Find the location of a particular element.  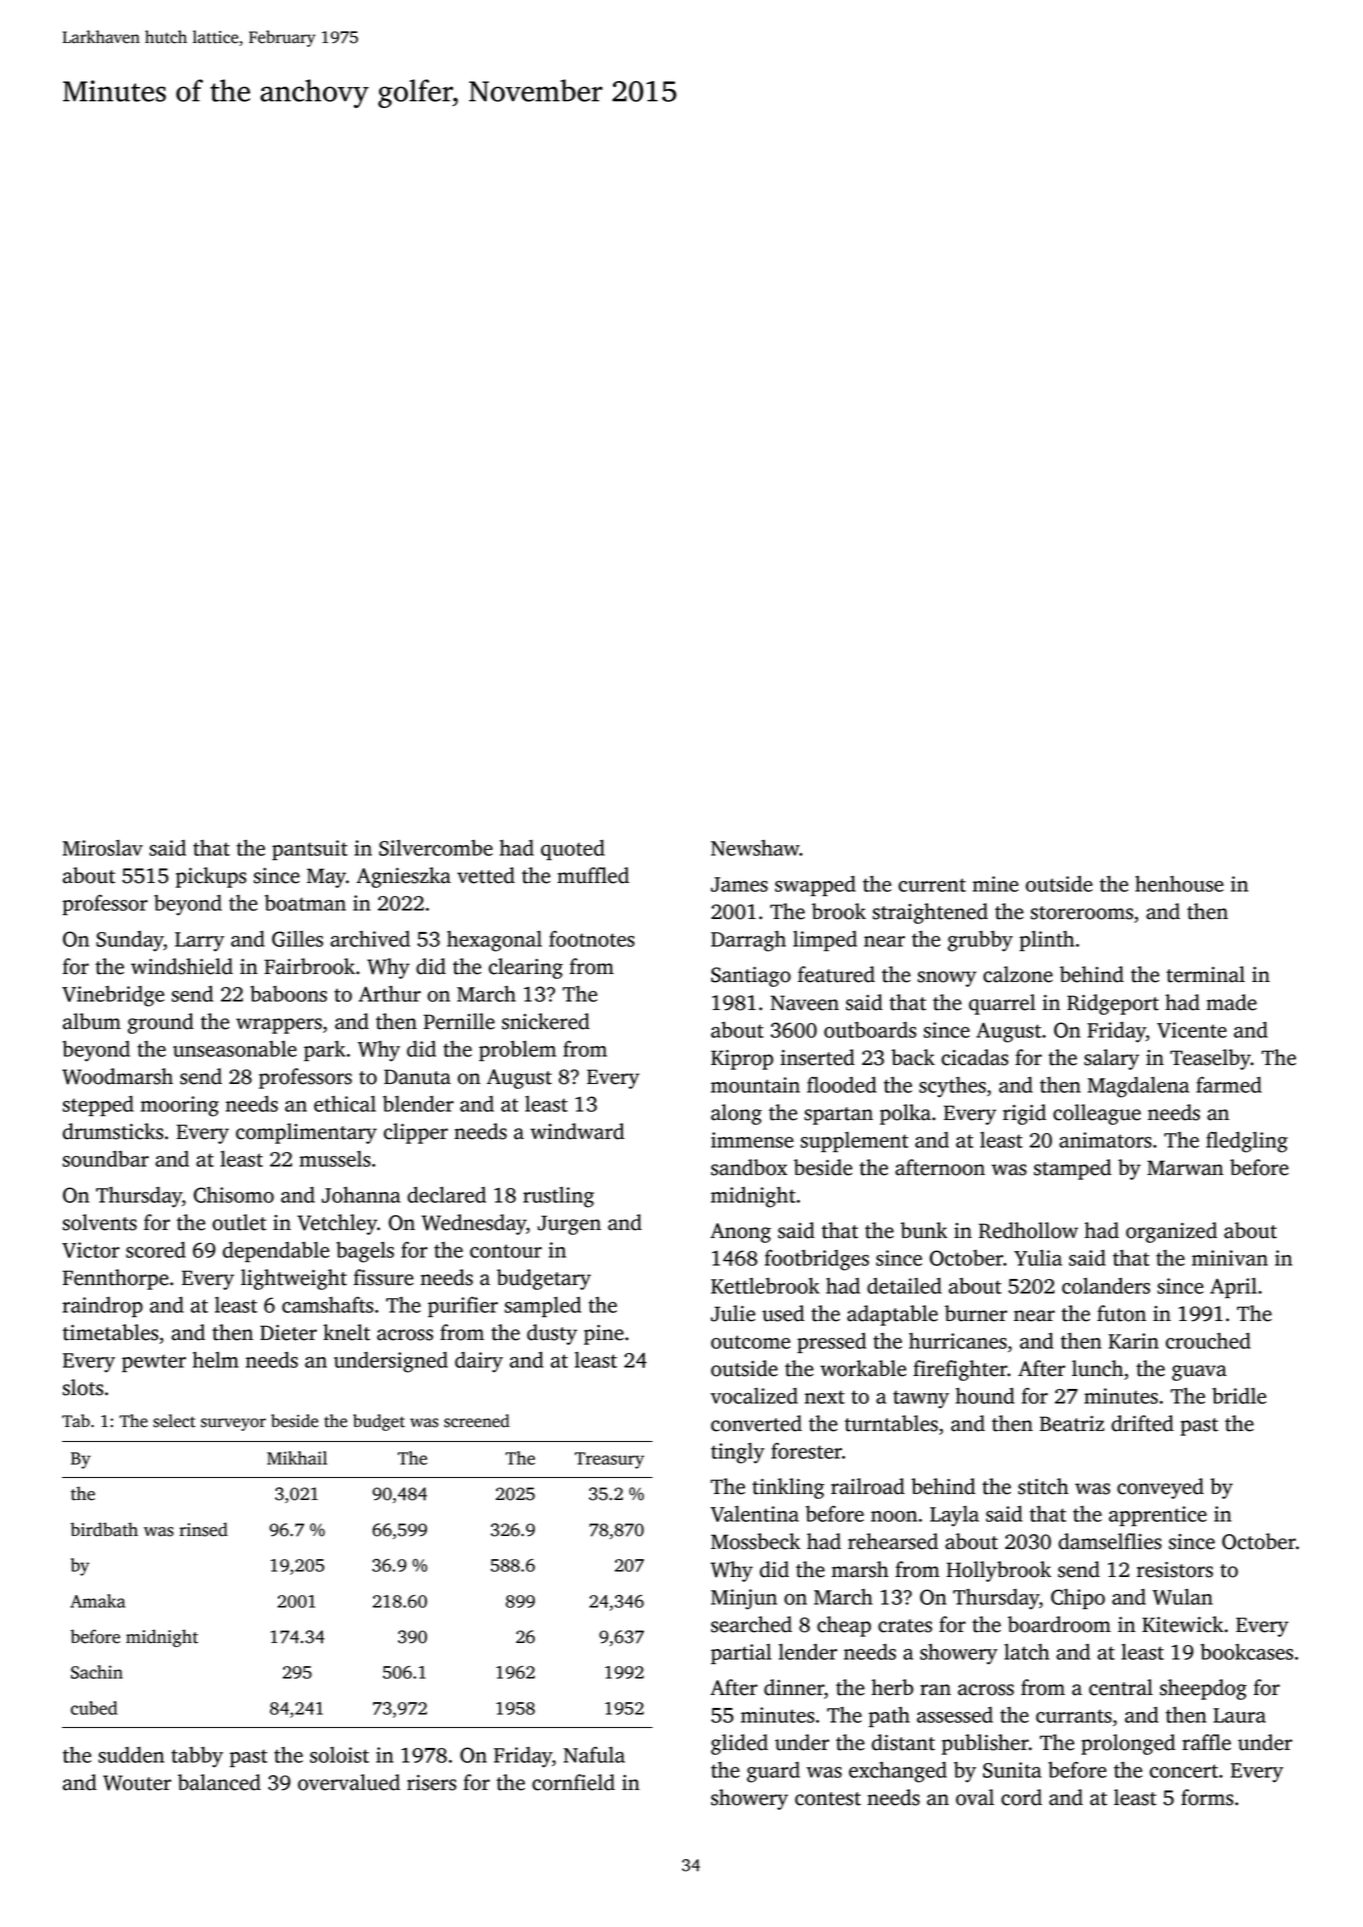

screened is located at coordinates (477, 1421).
